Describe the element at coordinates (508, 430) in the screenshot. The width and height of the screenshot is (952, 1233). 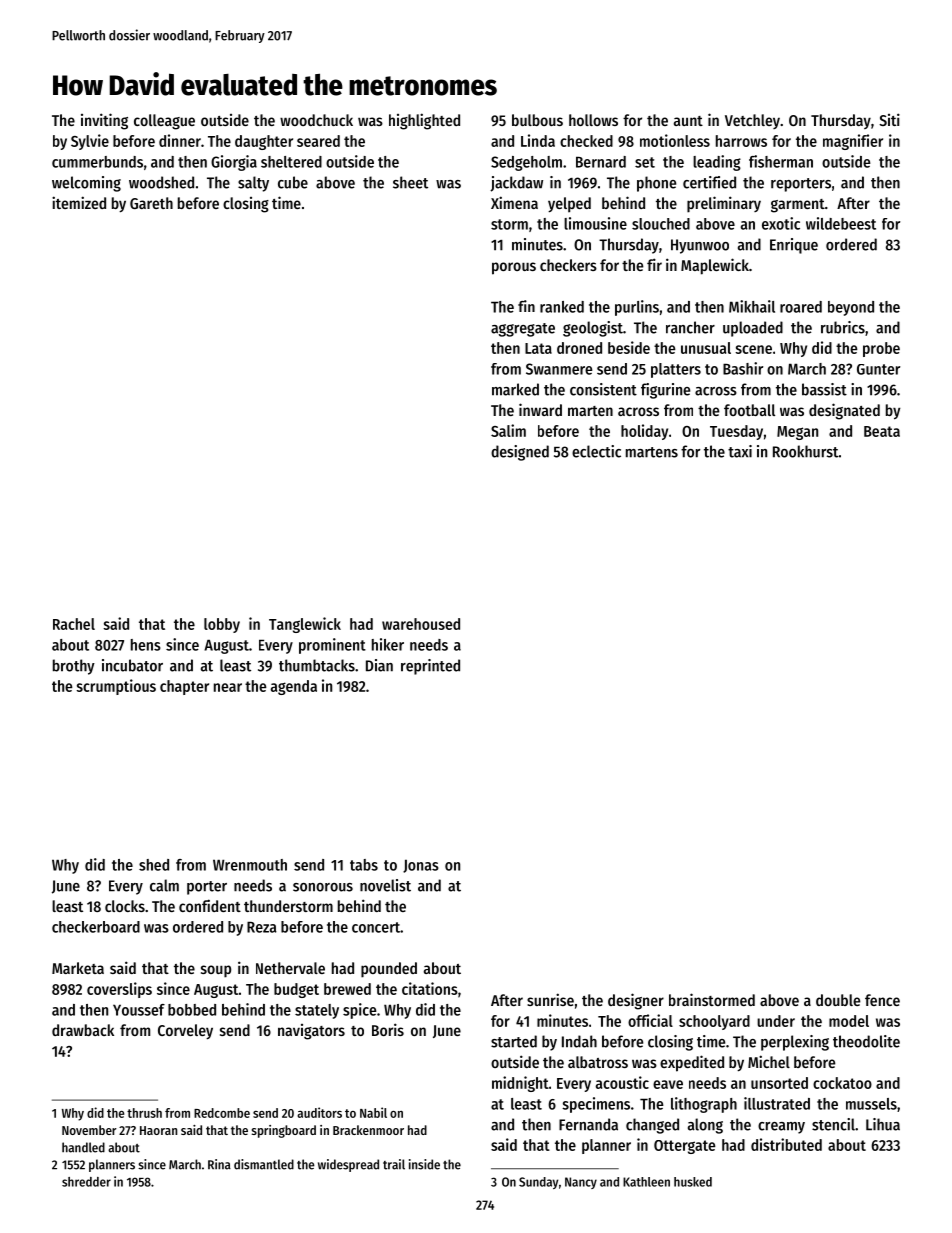
I see `Salim` at that location.
